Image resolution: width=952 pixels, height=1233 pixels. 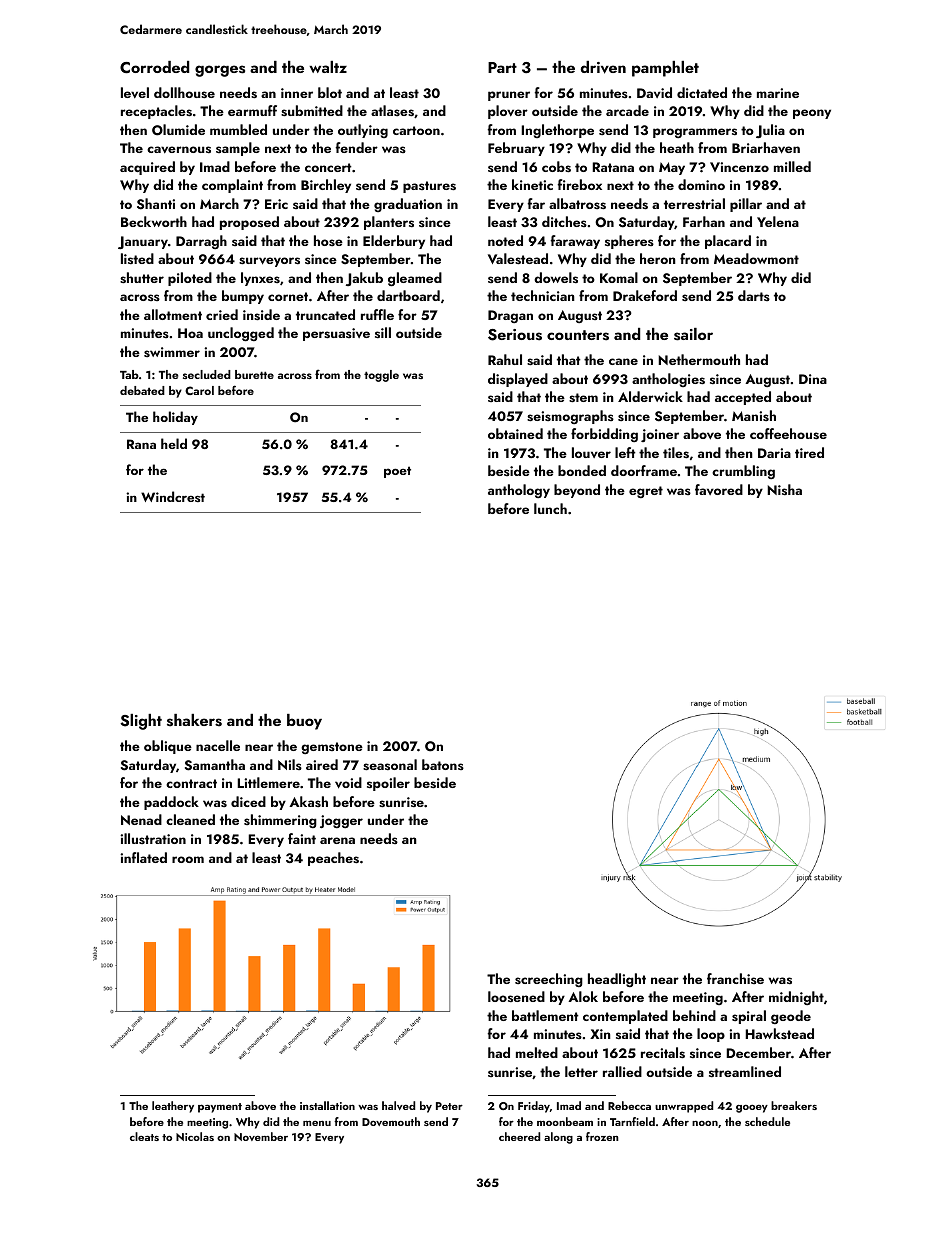 What do you see at coordinates (784, 489) in the screenshot?
I see `Nisha` at bounding box center [784, 489].
